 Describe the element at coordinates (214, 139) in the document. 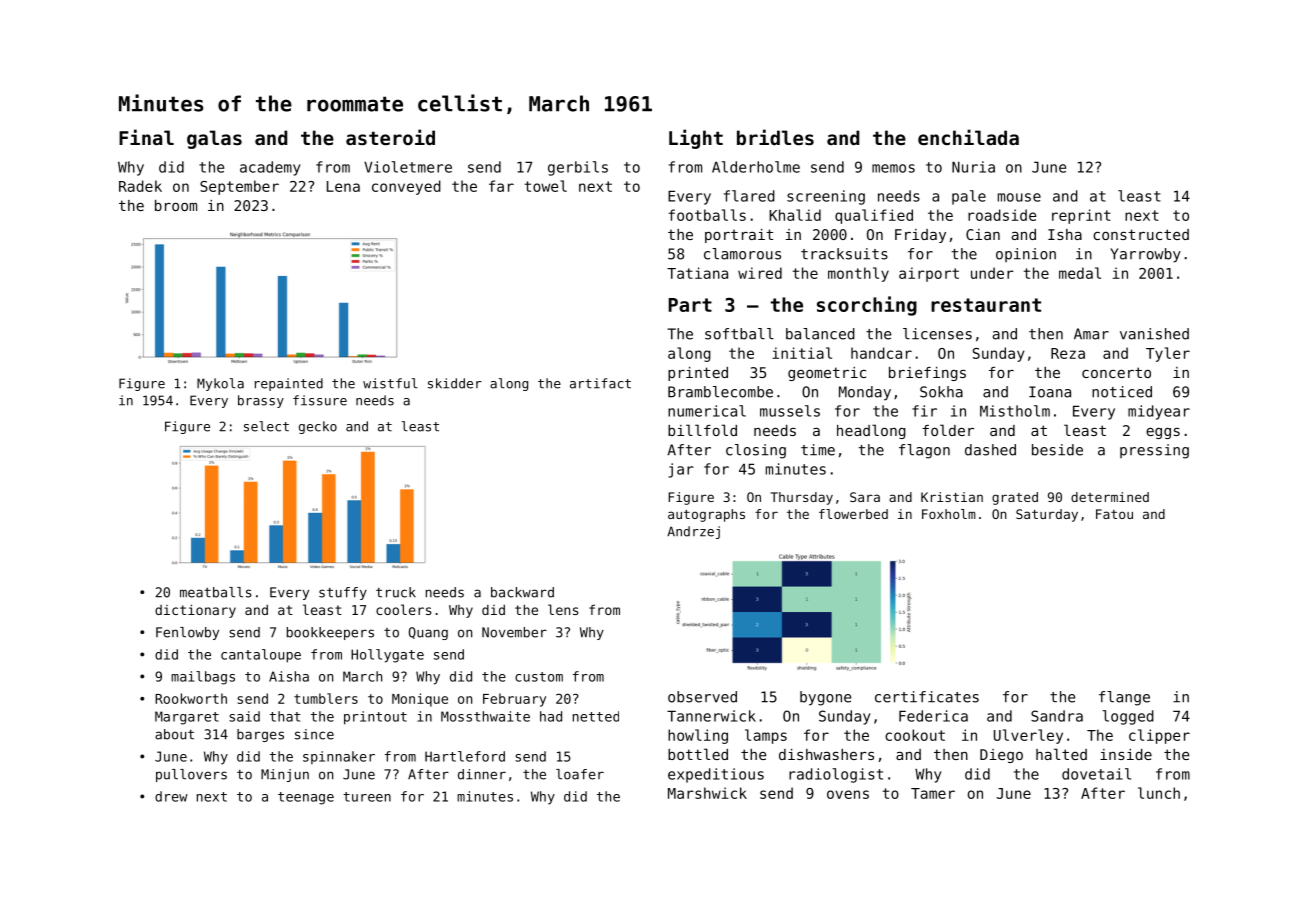

I see `galas` at that location.
